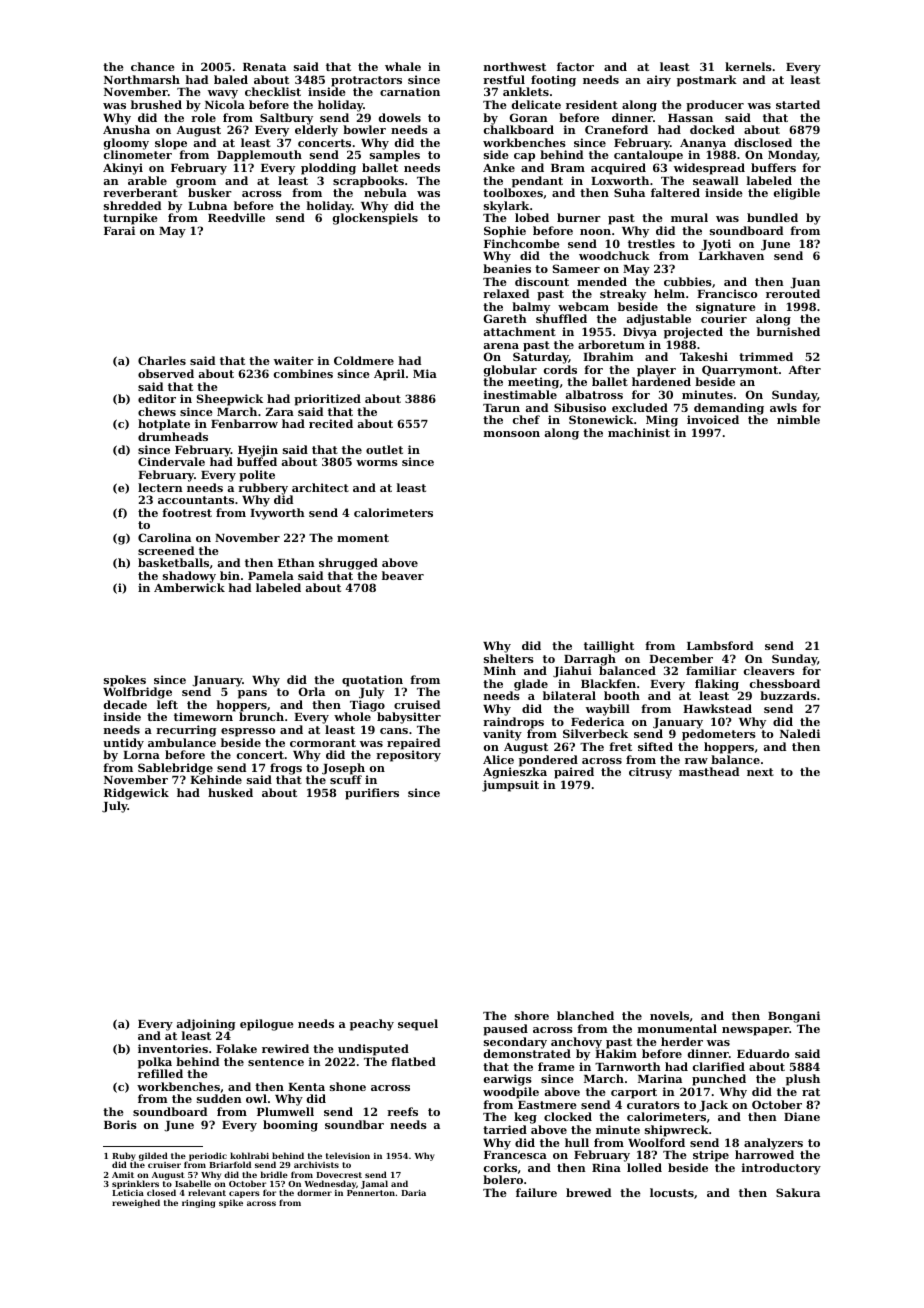 The image size is (924, 1308). I want to click on Sakura, so click(798, 1192).
